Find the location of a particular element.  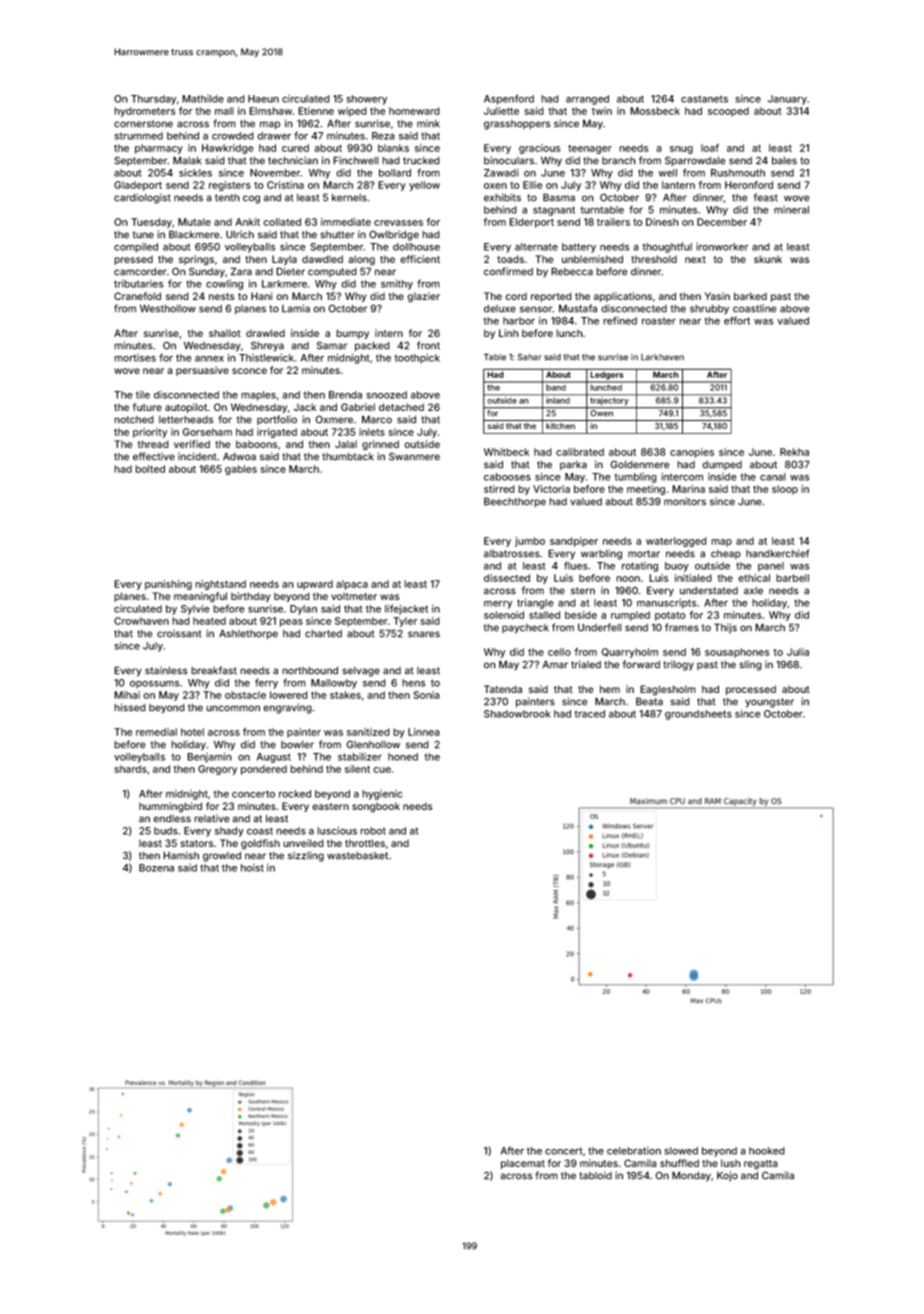

Linnea is located at coordinates (424, 732).
